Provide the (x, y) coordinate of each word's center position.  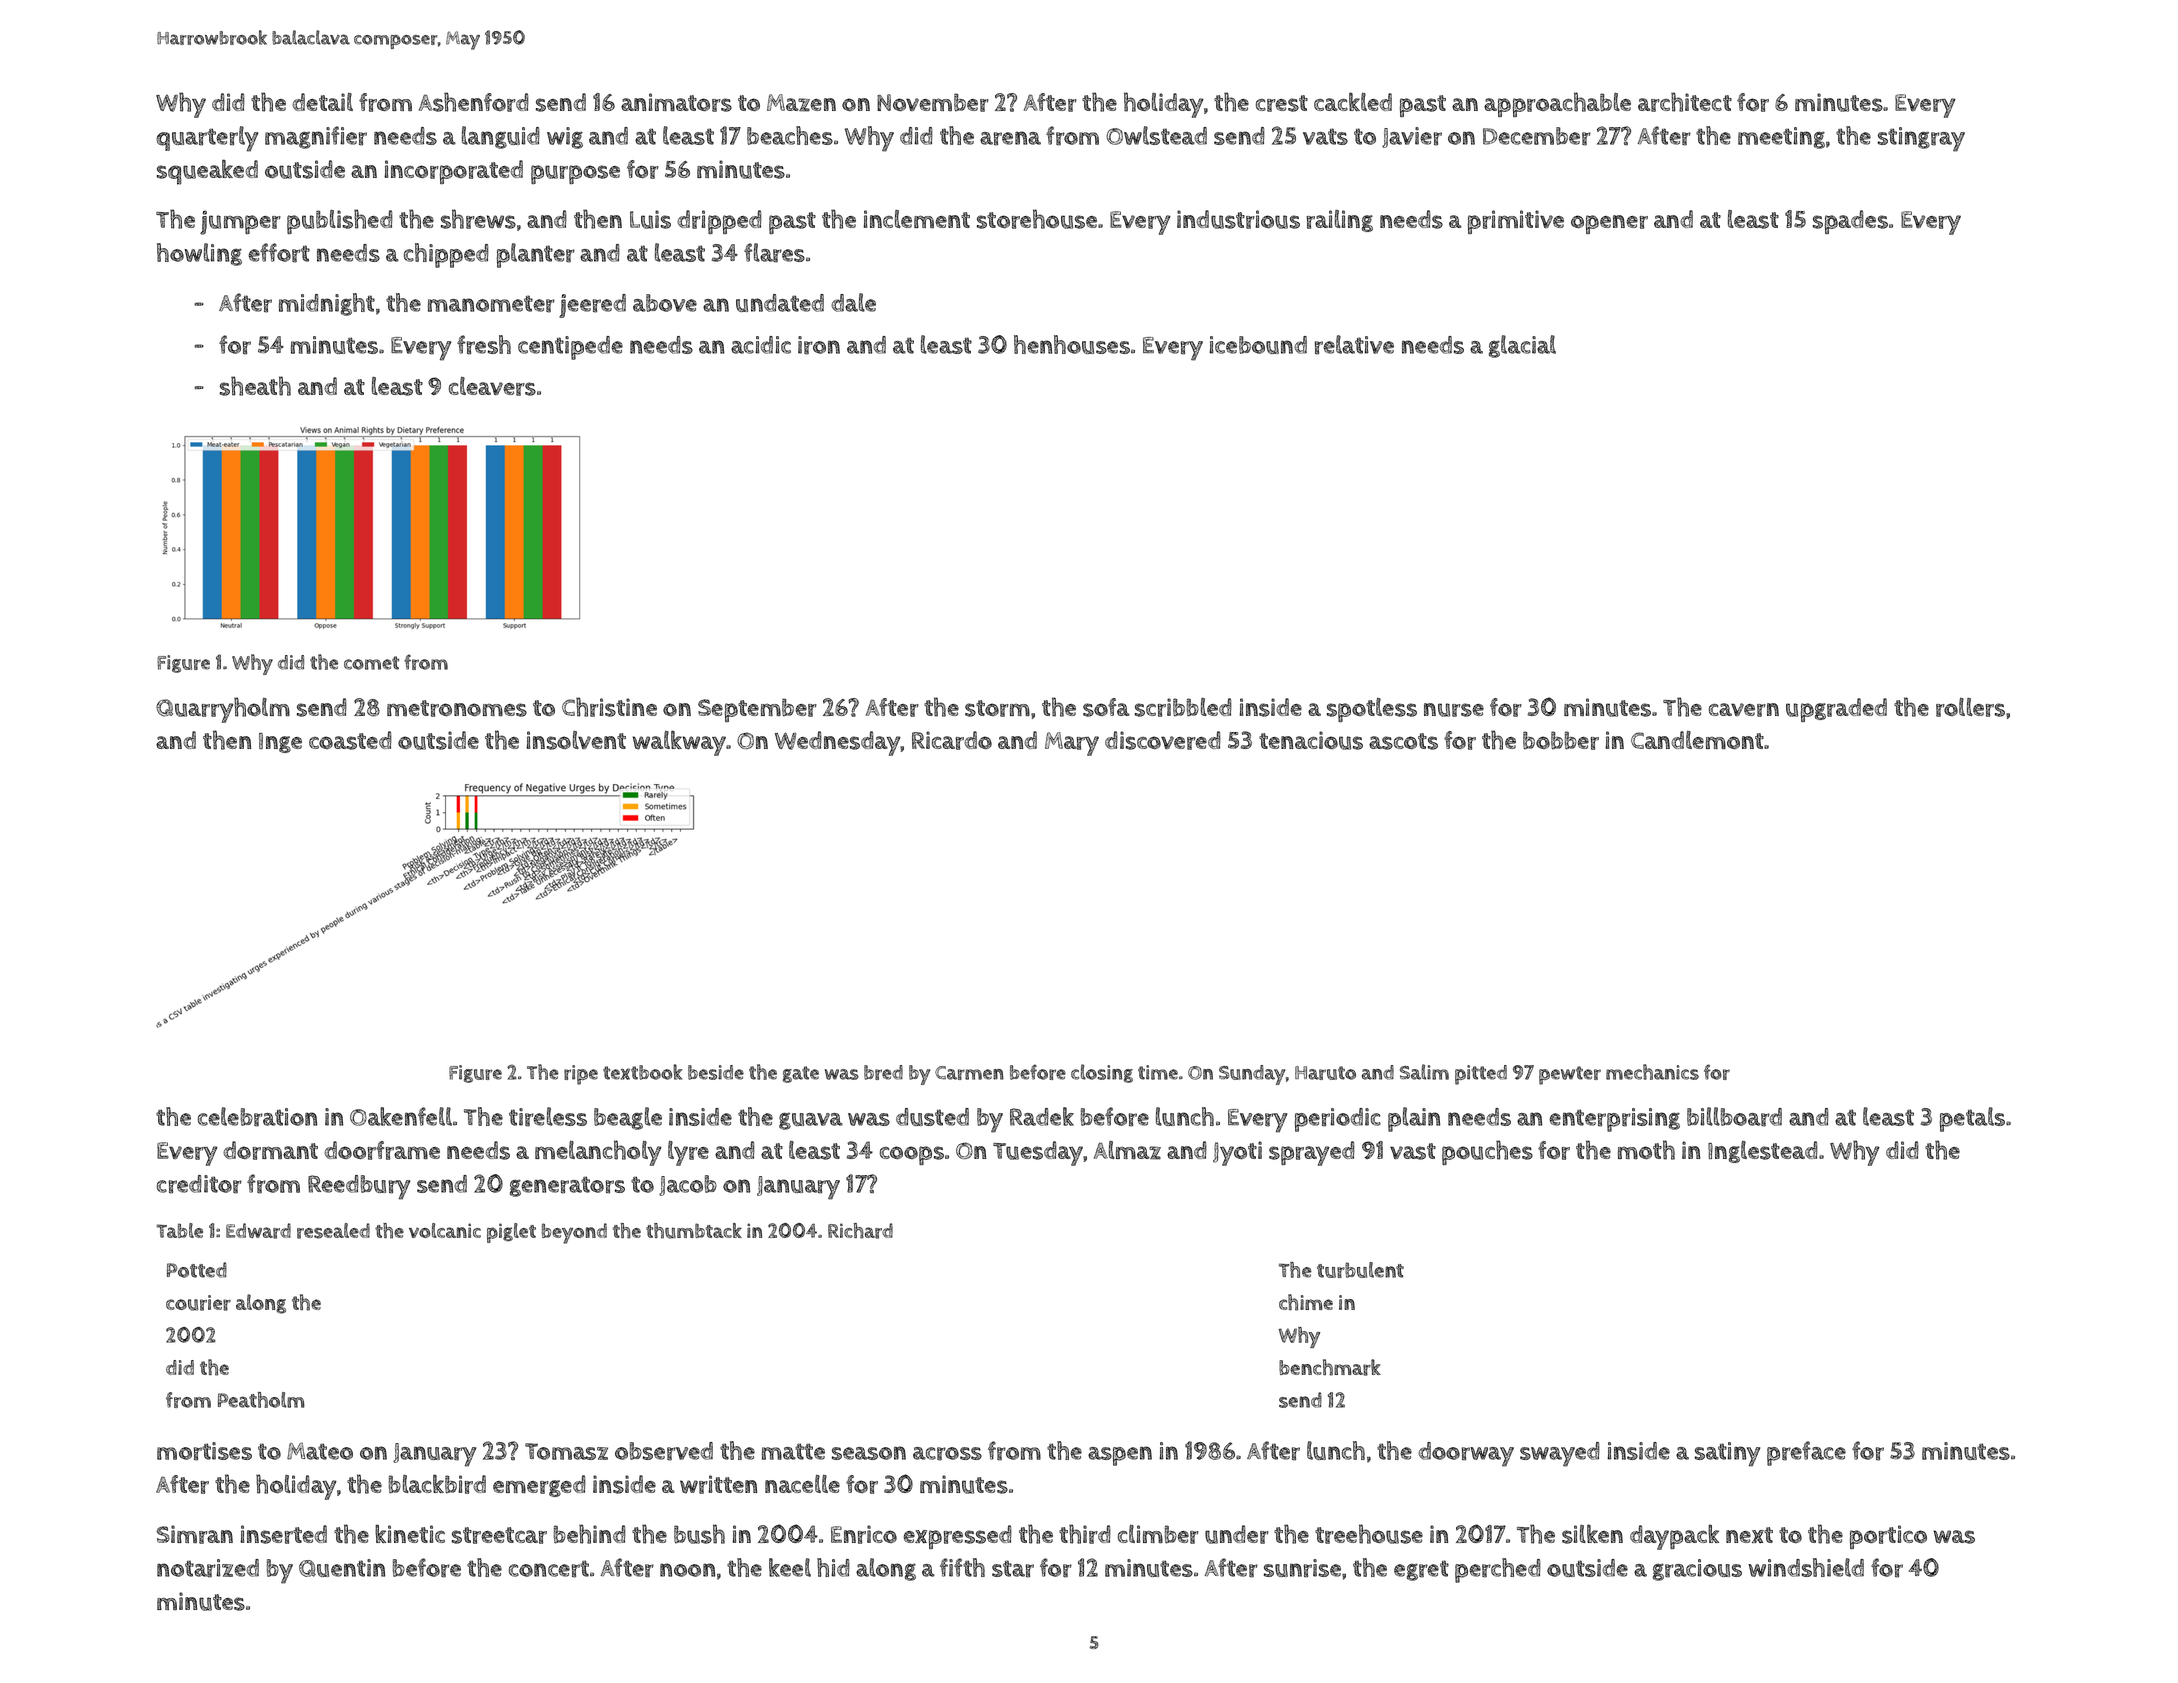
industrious (1238, 219)
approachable (1557, 104)
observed (664, 1451)
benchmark (1330, 1367)
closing (1102, 1073)
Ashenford (474, 102)
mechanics (1652, 1072)
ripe (581, 1075)
